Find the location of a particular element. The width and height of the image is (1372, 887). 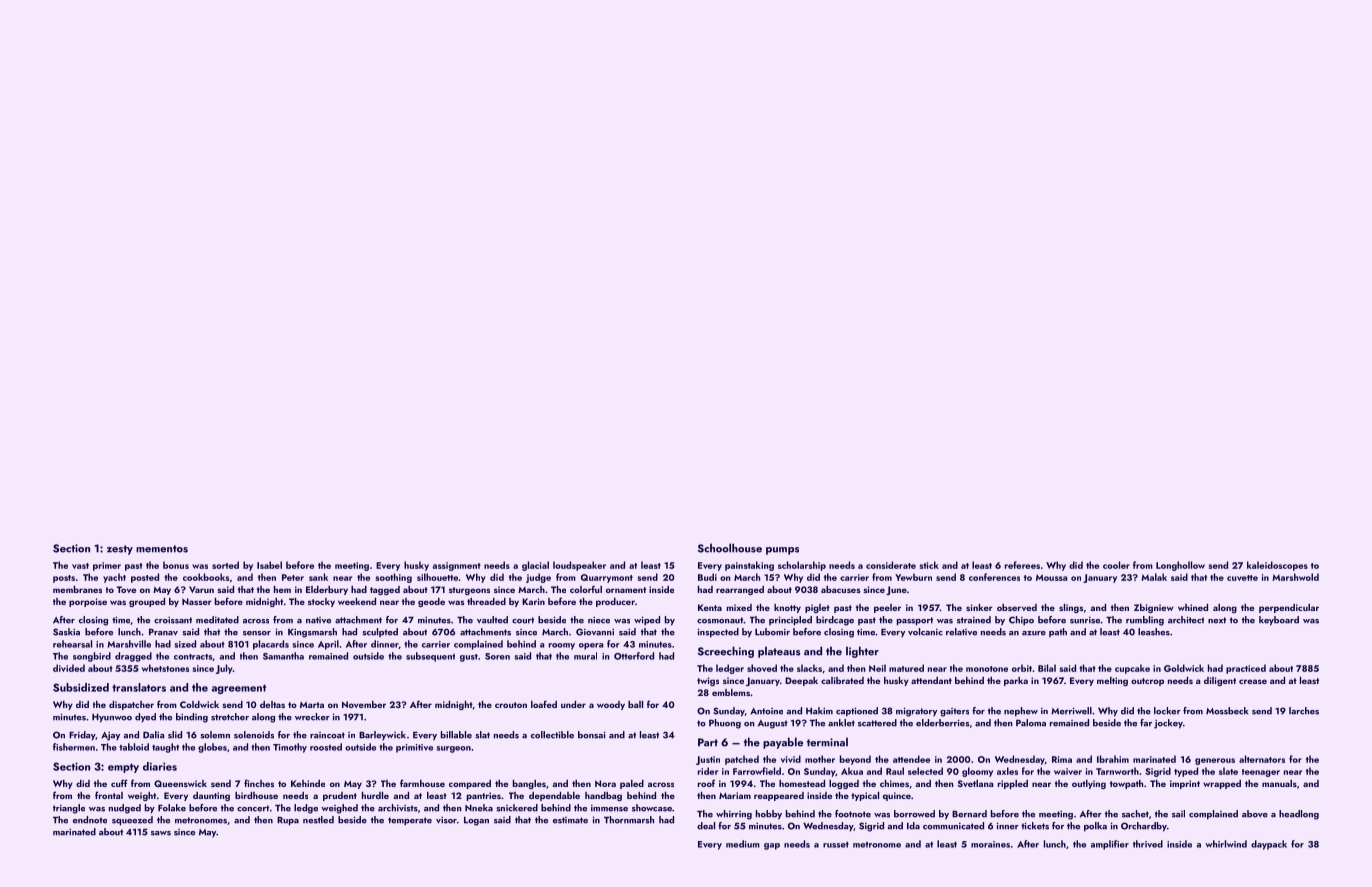

Schoolhouse is located at coordinates (730, 548).
